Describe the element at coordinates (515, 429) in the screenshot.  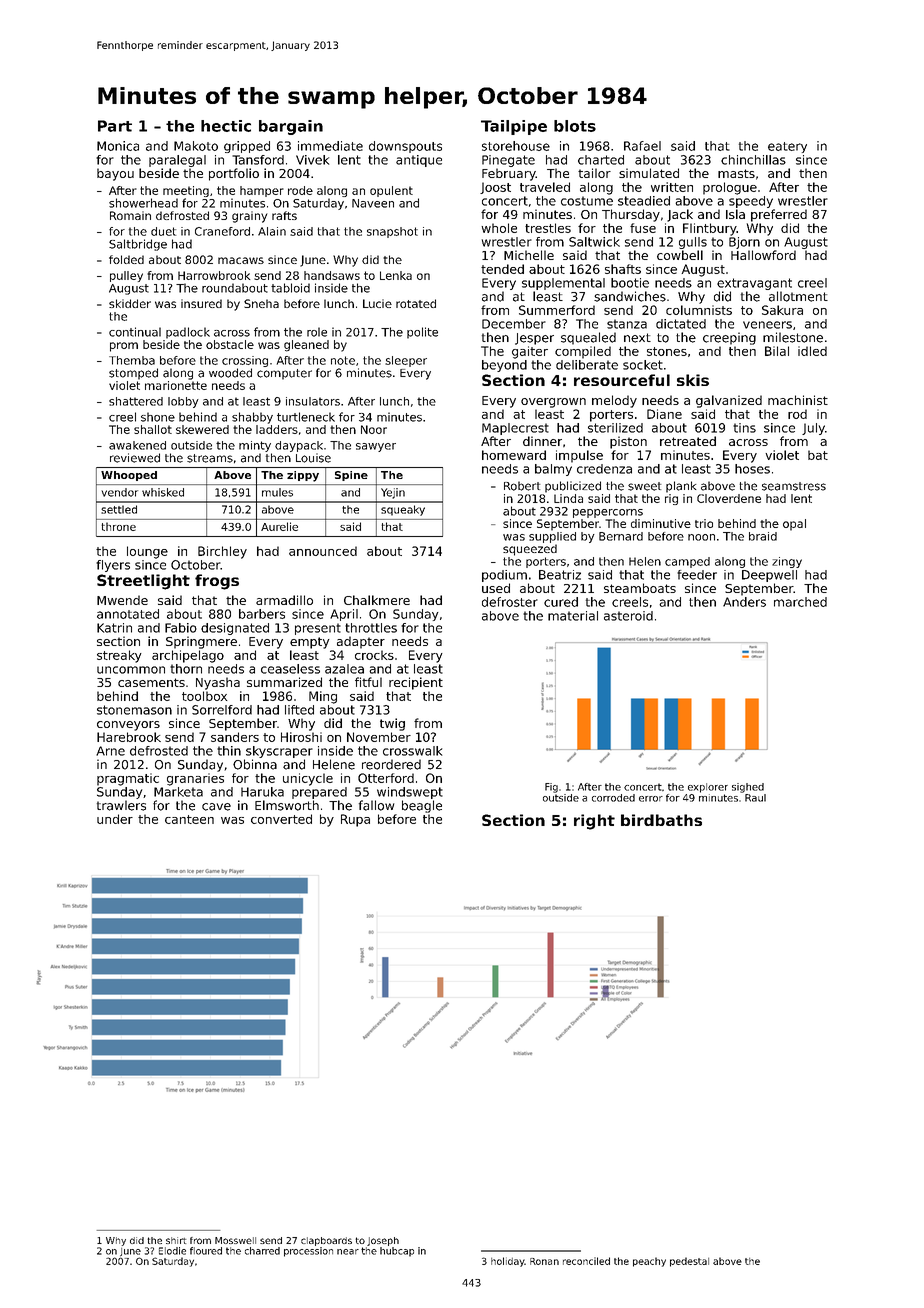
I see `Maplecrest` at that location.
